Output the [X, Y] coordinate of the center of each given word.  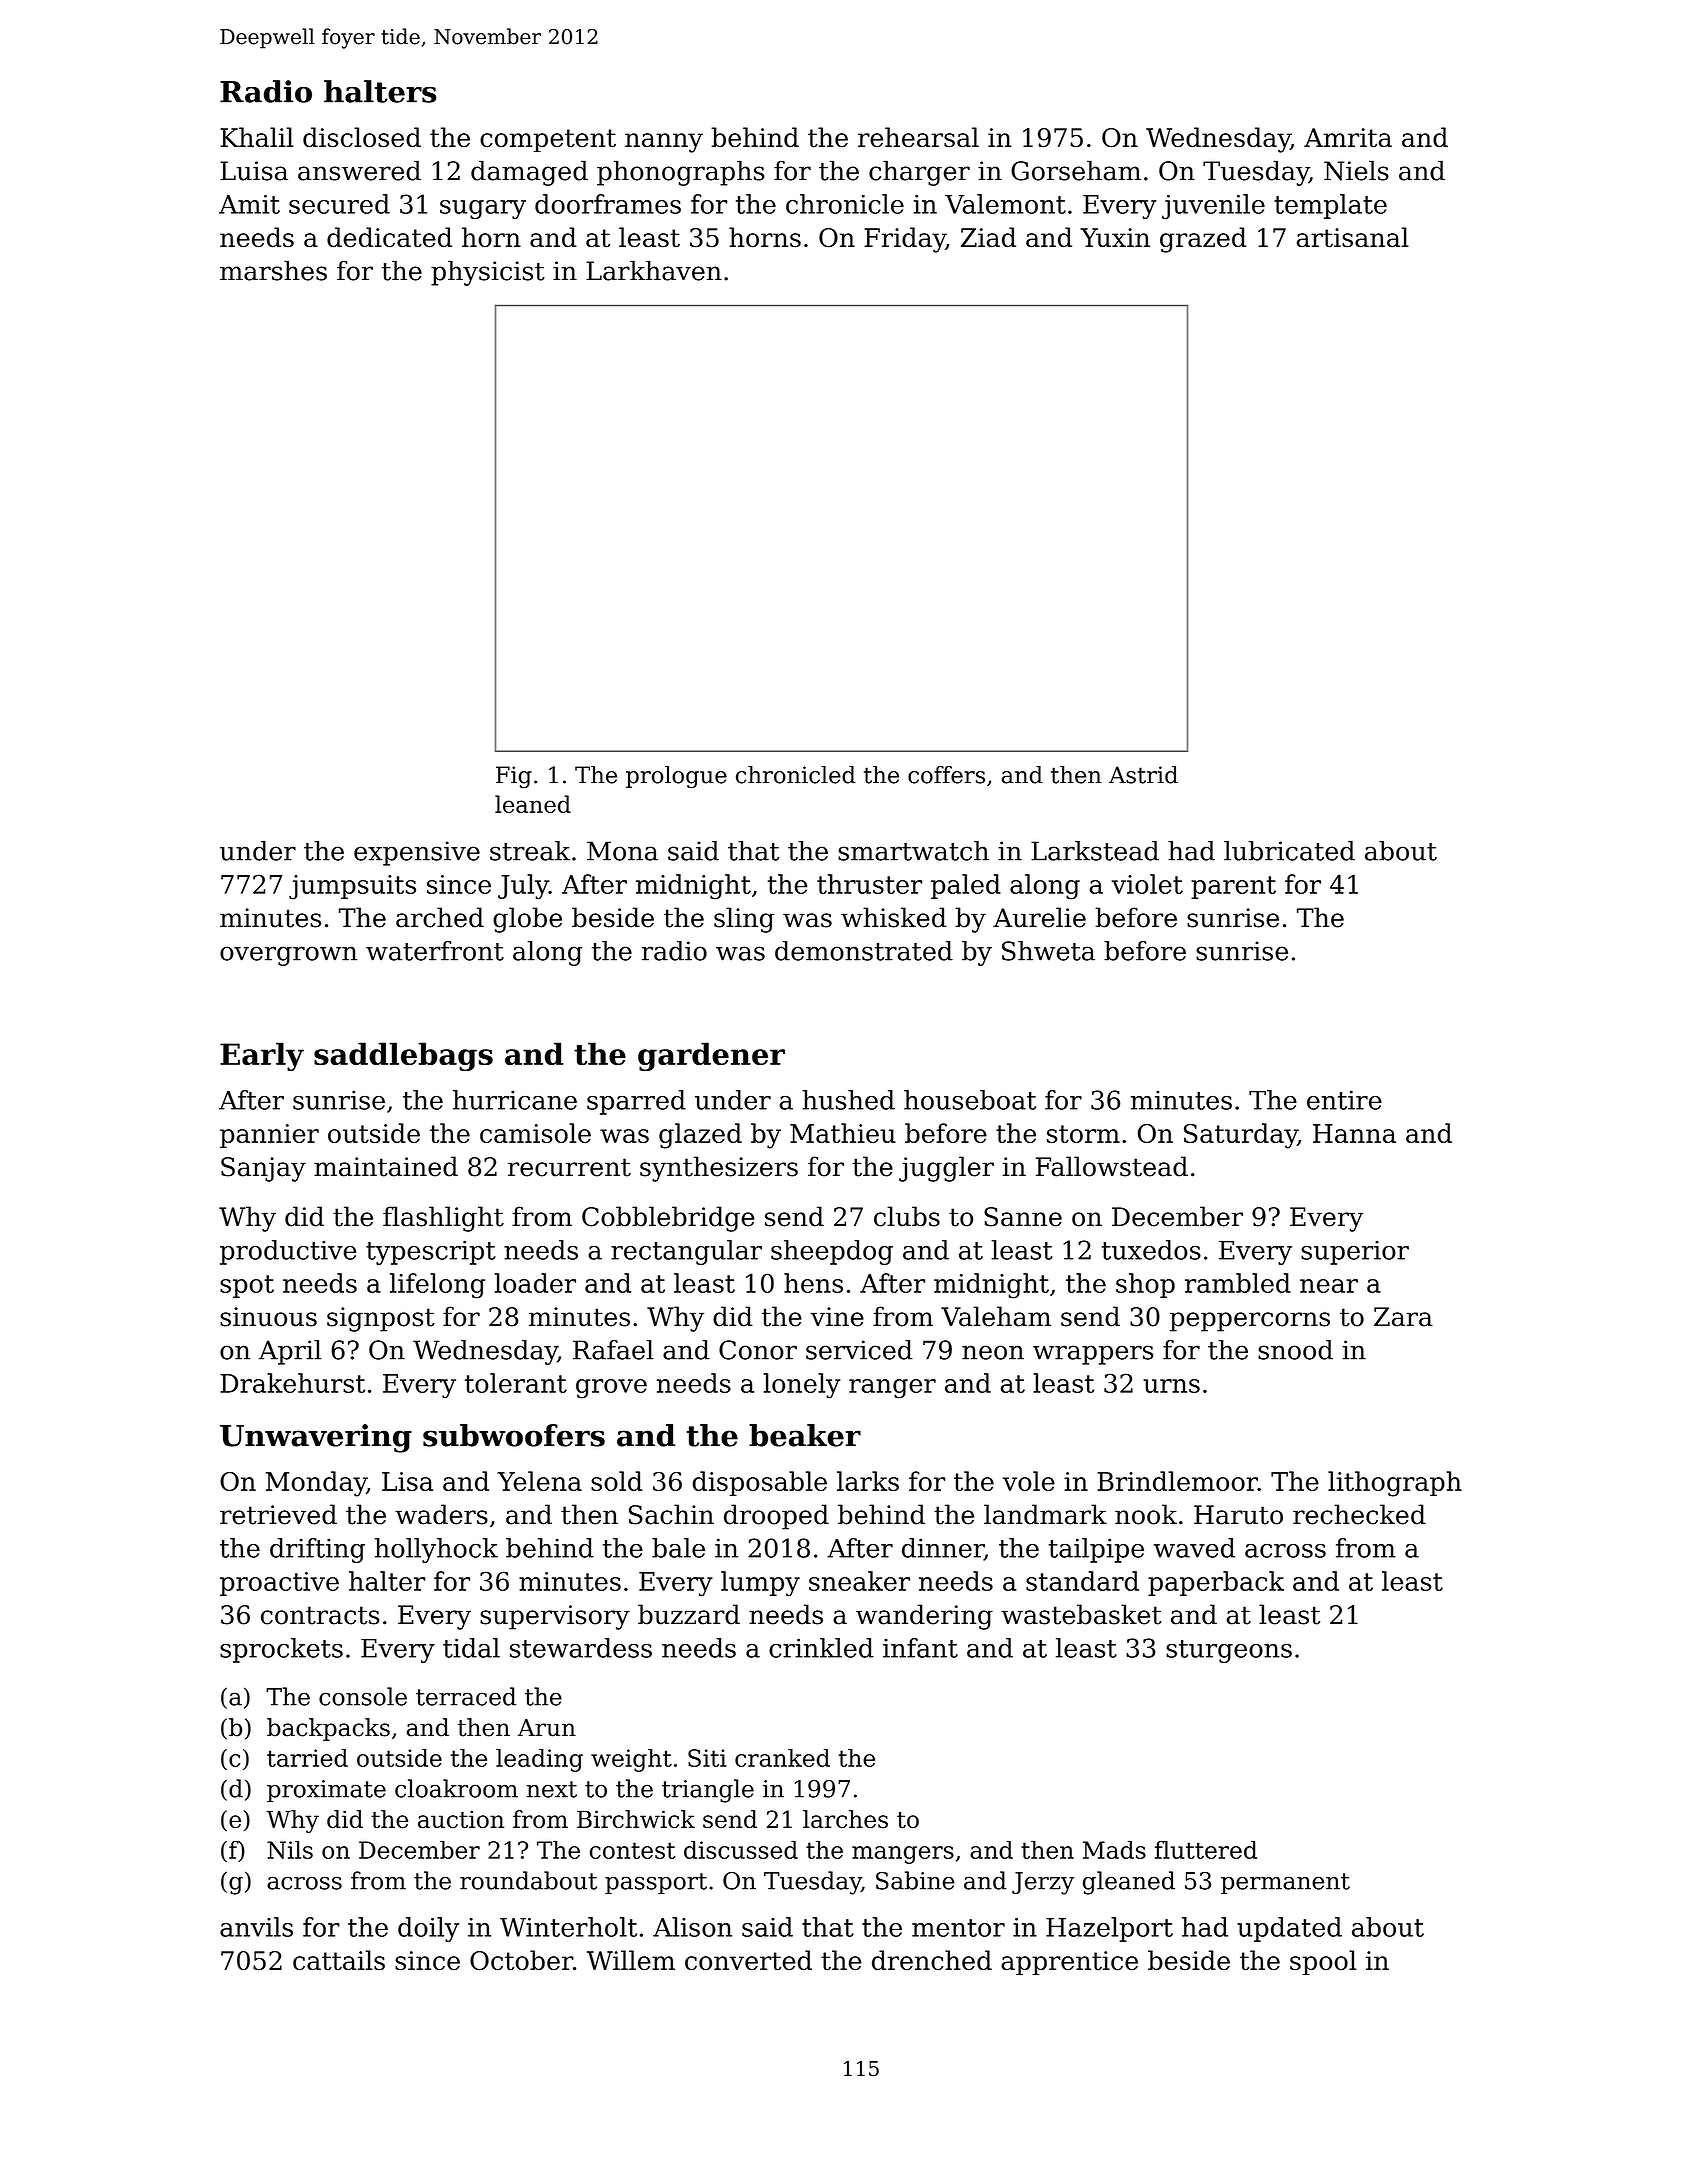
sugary [483, 209]
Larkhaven [654, 270]
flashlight [443, 1219]
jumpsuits [352, 887]
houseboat [970, 1100]
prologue [676, 777]
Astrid [1143, 775]
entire [1344, 1100]
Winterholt [568, 1927]
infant [920, 1648]
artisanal [1353, 237]
